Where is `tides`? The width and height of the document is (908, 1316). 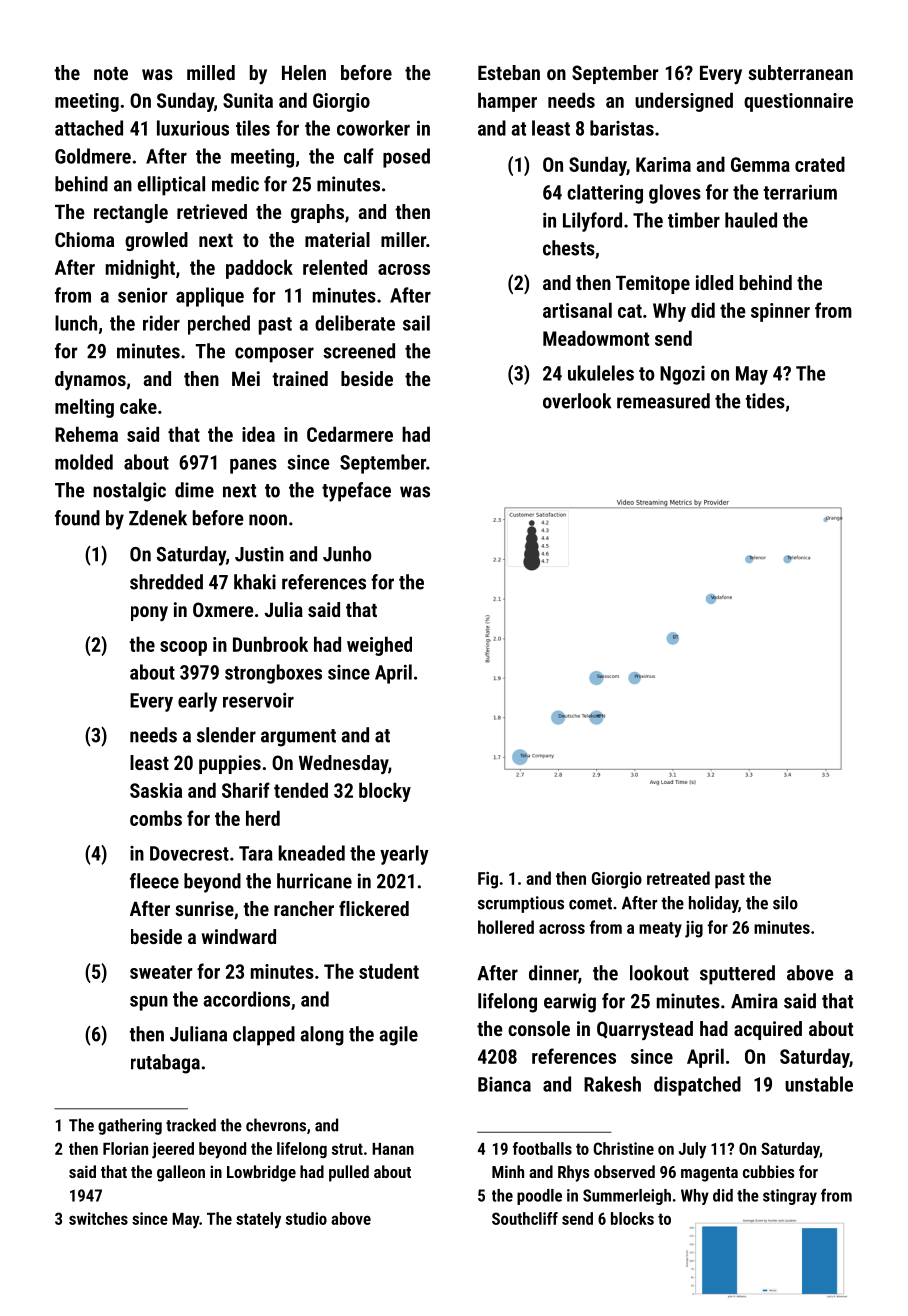
tides is located at coordinates (765, 401).
